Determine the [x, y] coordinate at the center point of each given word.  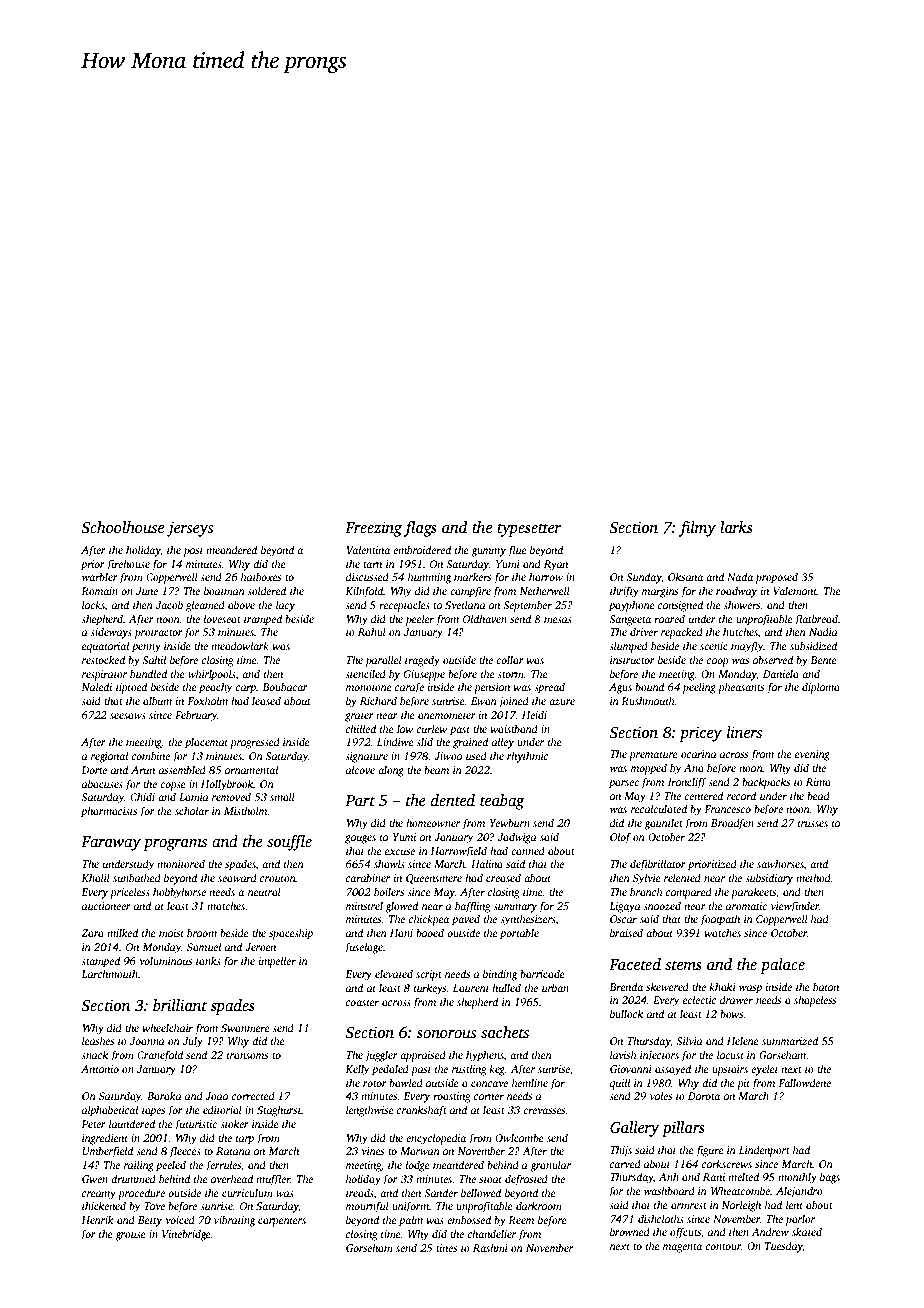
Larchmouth [109, 973]
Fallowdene [804, 1082]
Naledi [96, 686]
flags [420, 529]
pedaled [390, 1070]
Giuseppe [424, 675]
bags [830, 1178]
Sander [441, 1192]
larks [736, 527]
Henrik [97, 1219]
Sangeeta [630, 620]
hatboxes [261, 576]
